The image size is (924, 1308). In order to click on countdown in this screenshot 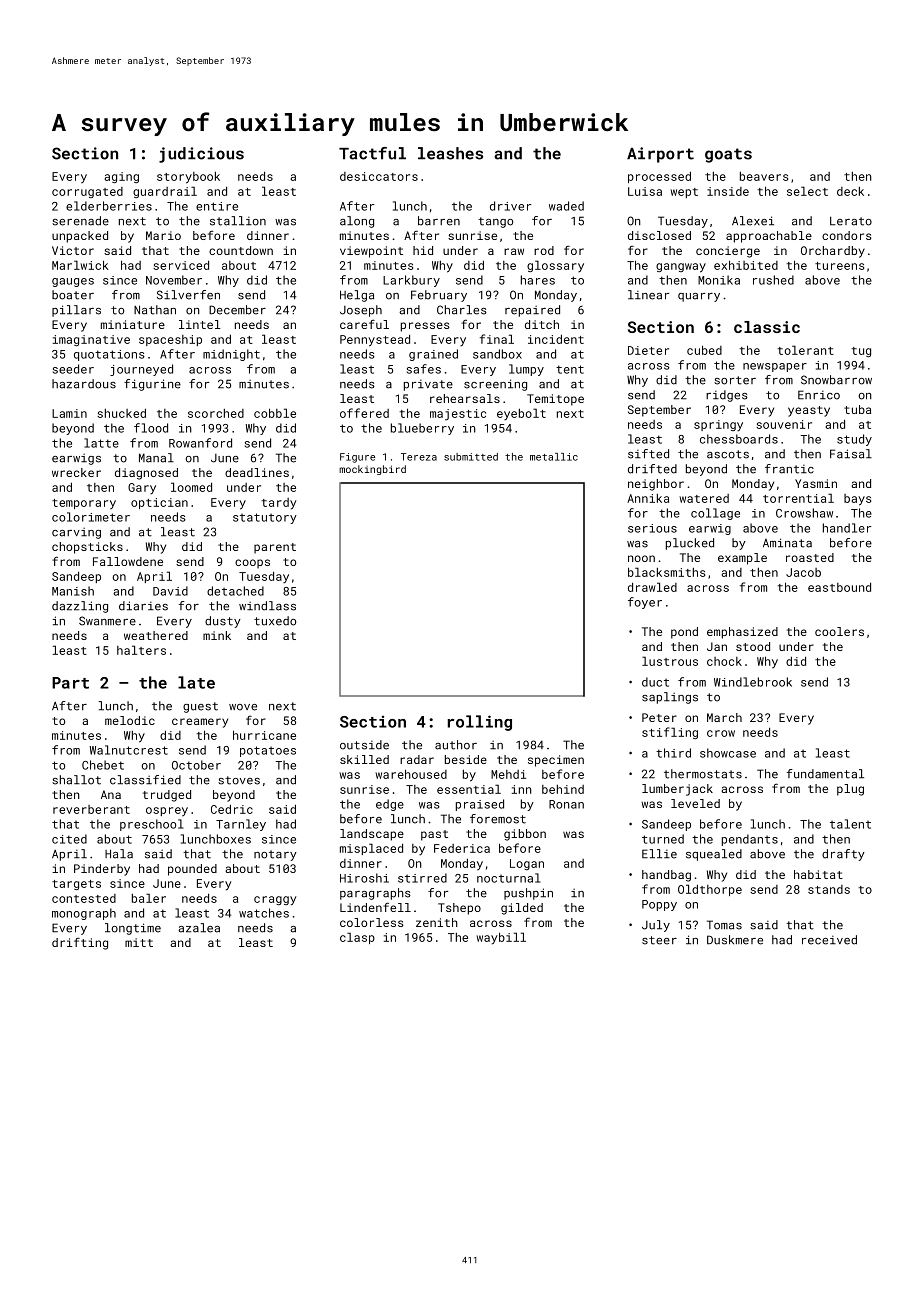, I will do `click(241, 250)`.
